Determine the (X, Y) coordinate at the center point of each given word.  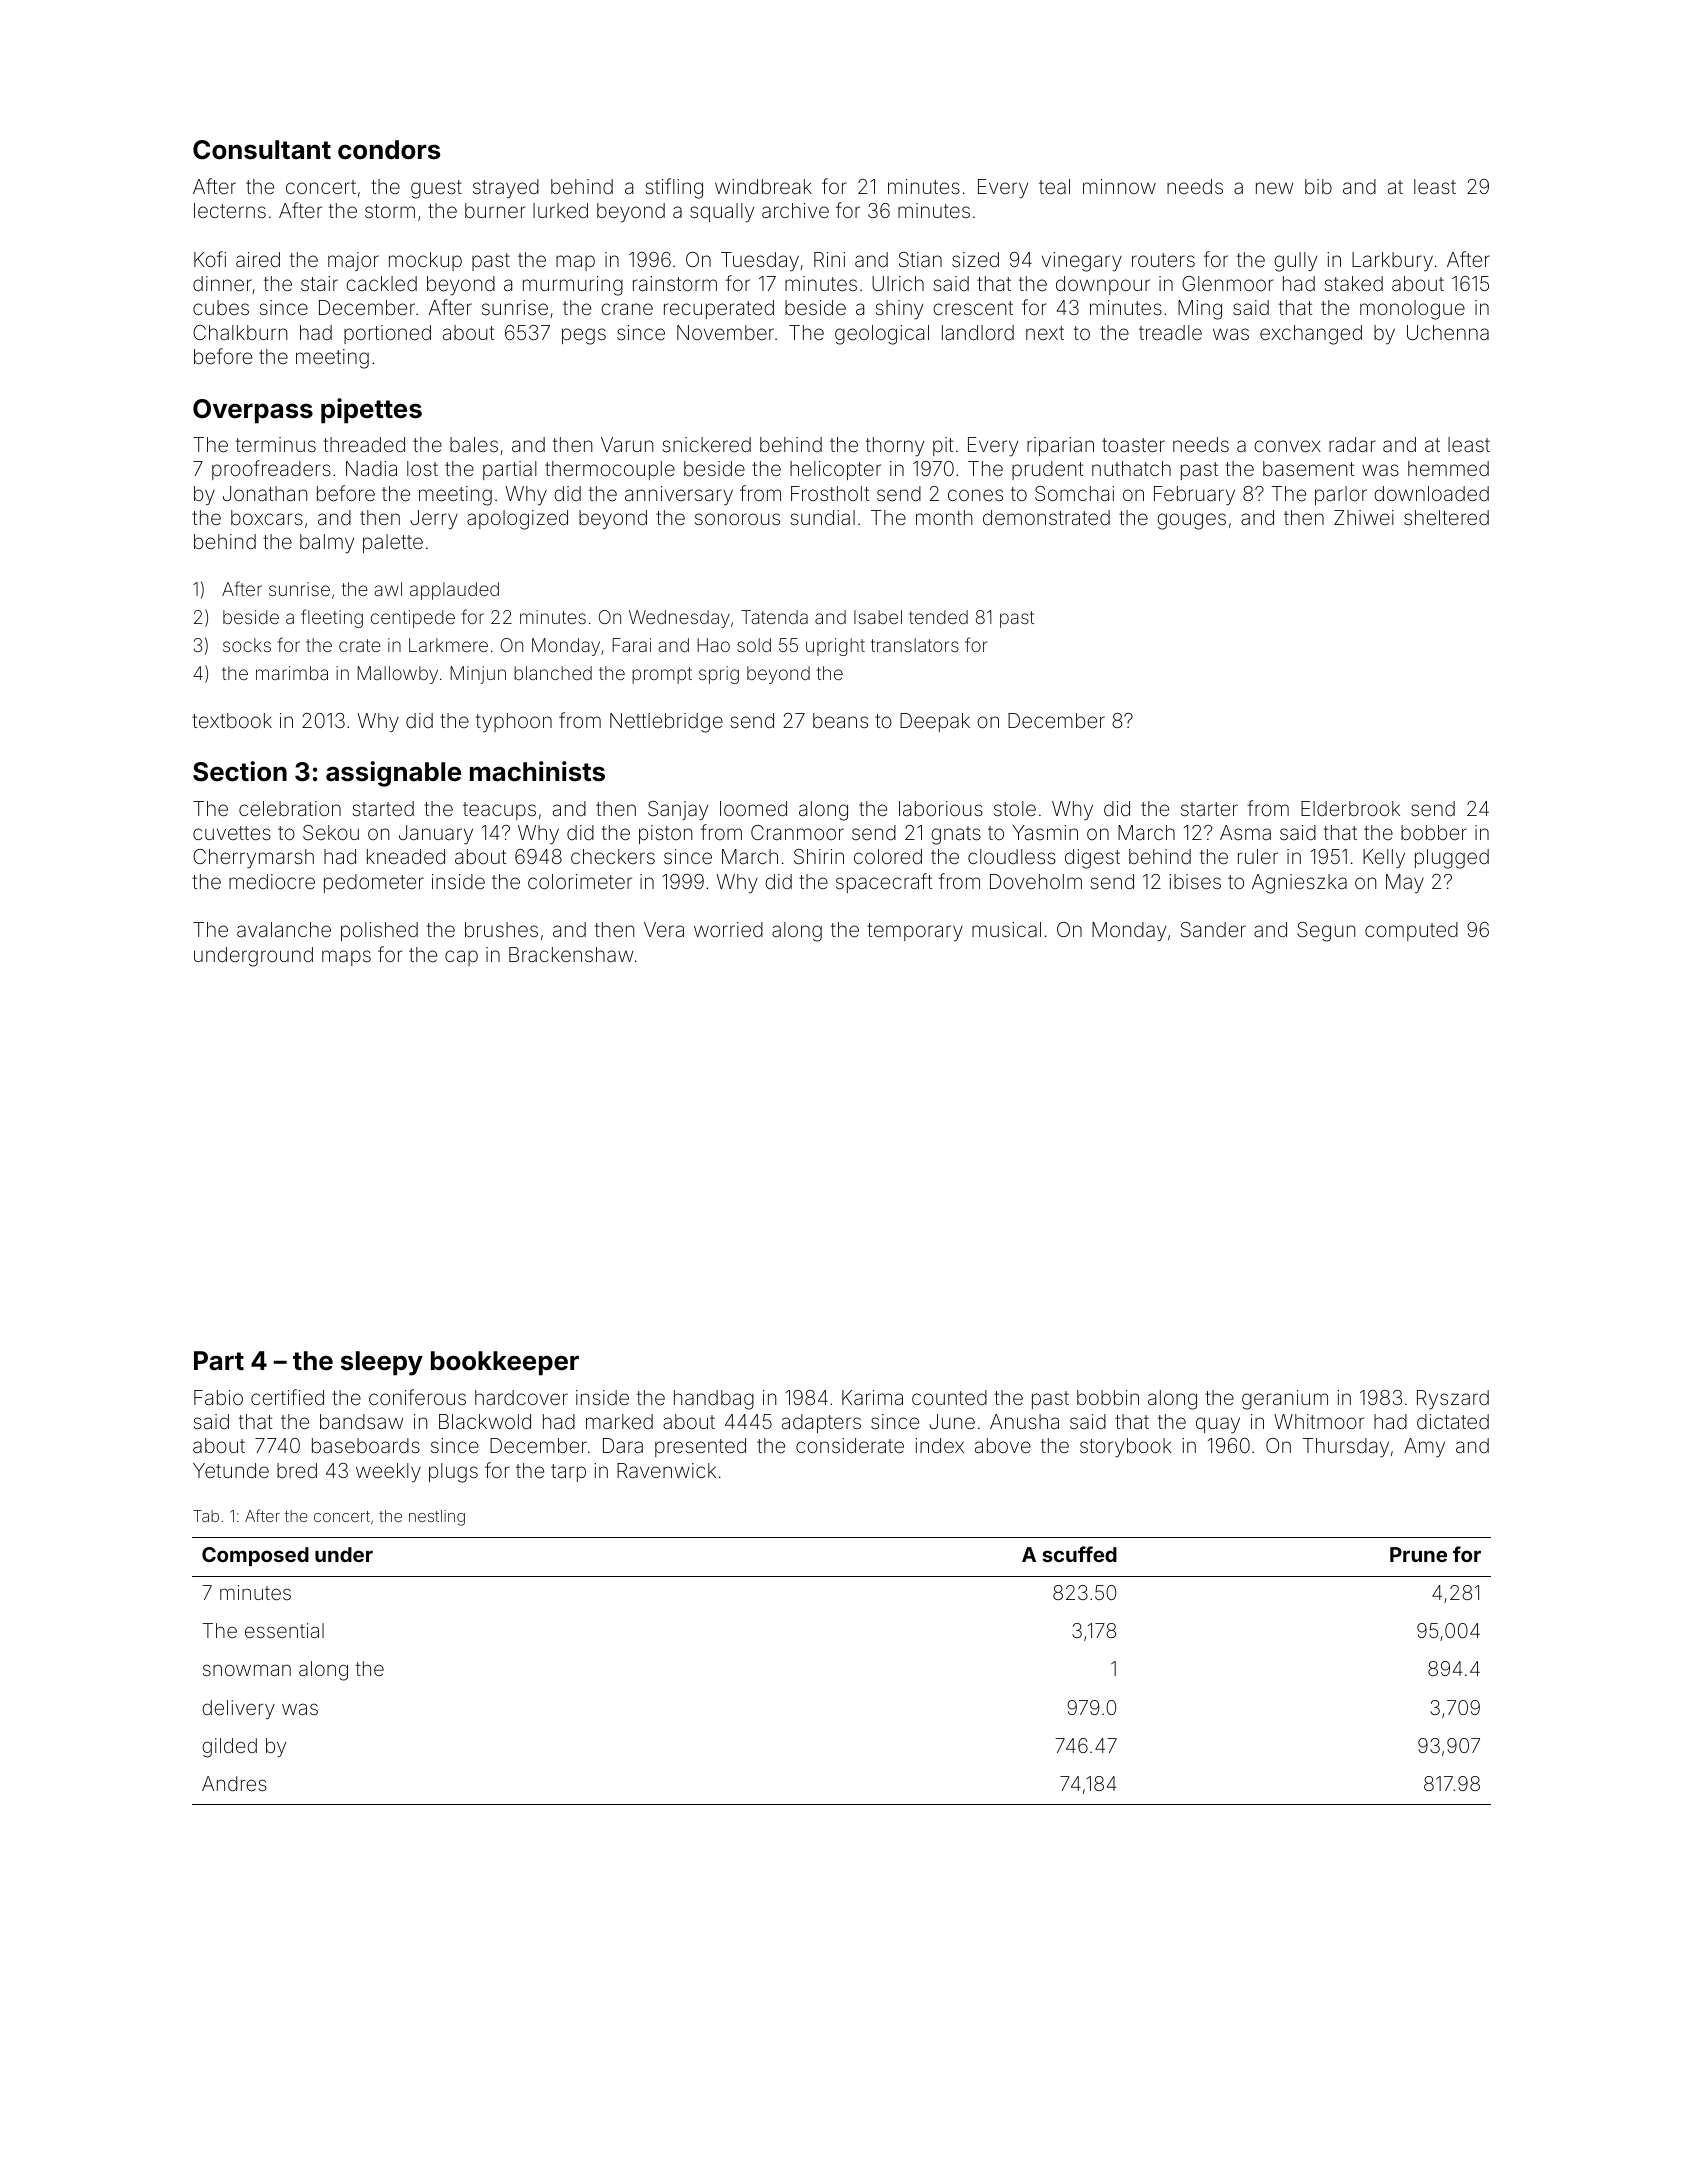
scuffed (1079, 1554)
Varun (627, 444)
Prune (1418, 1554)
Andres (234, 1783)
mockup (425, 261)
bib (1318, 186)
